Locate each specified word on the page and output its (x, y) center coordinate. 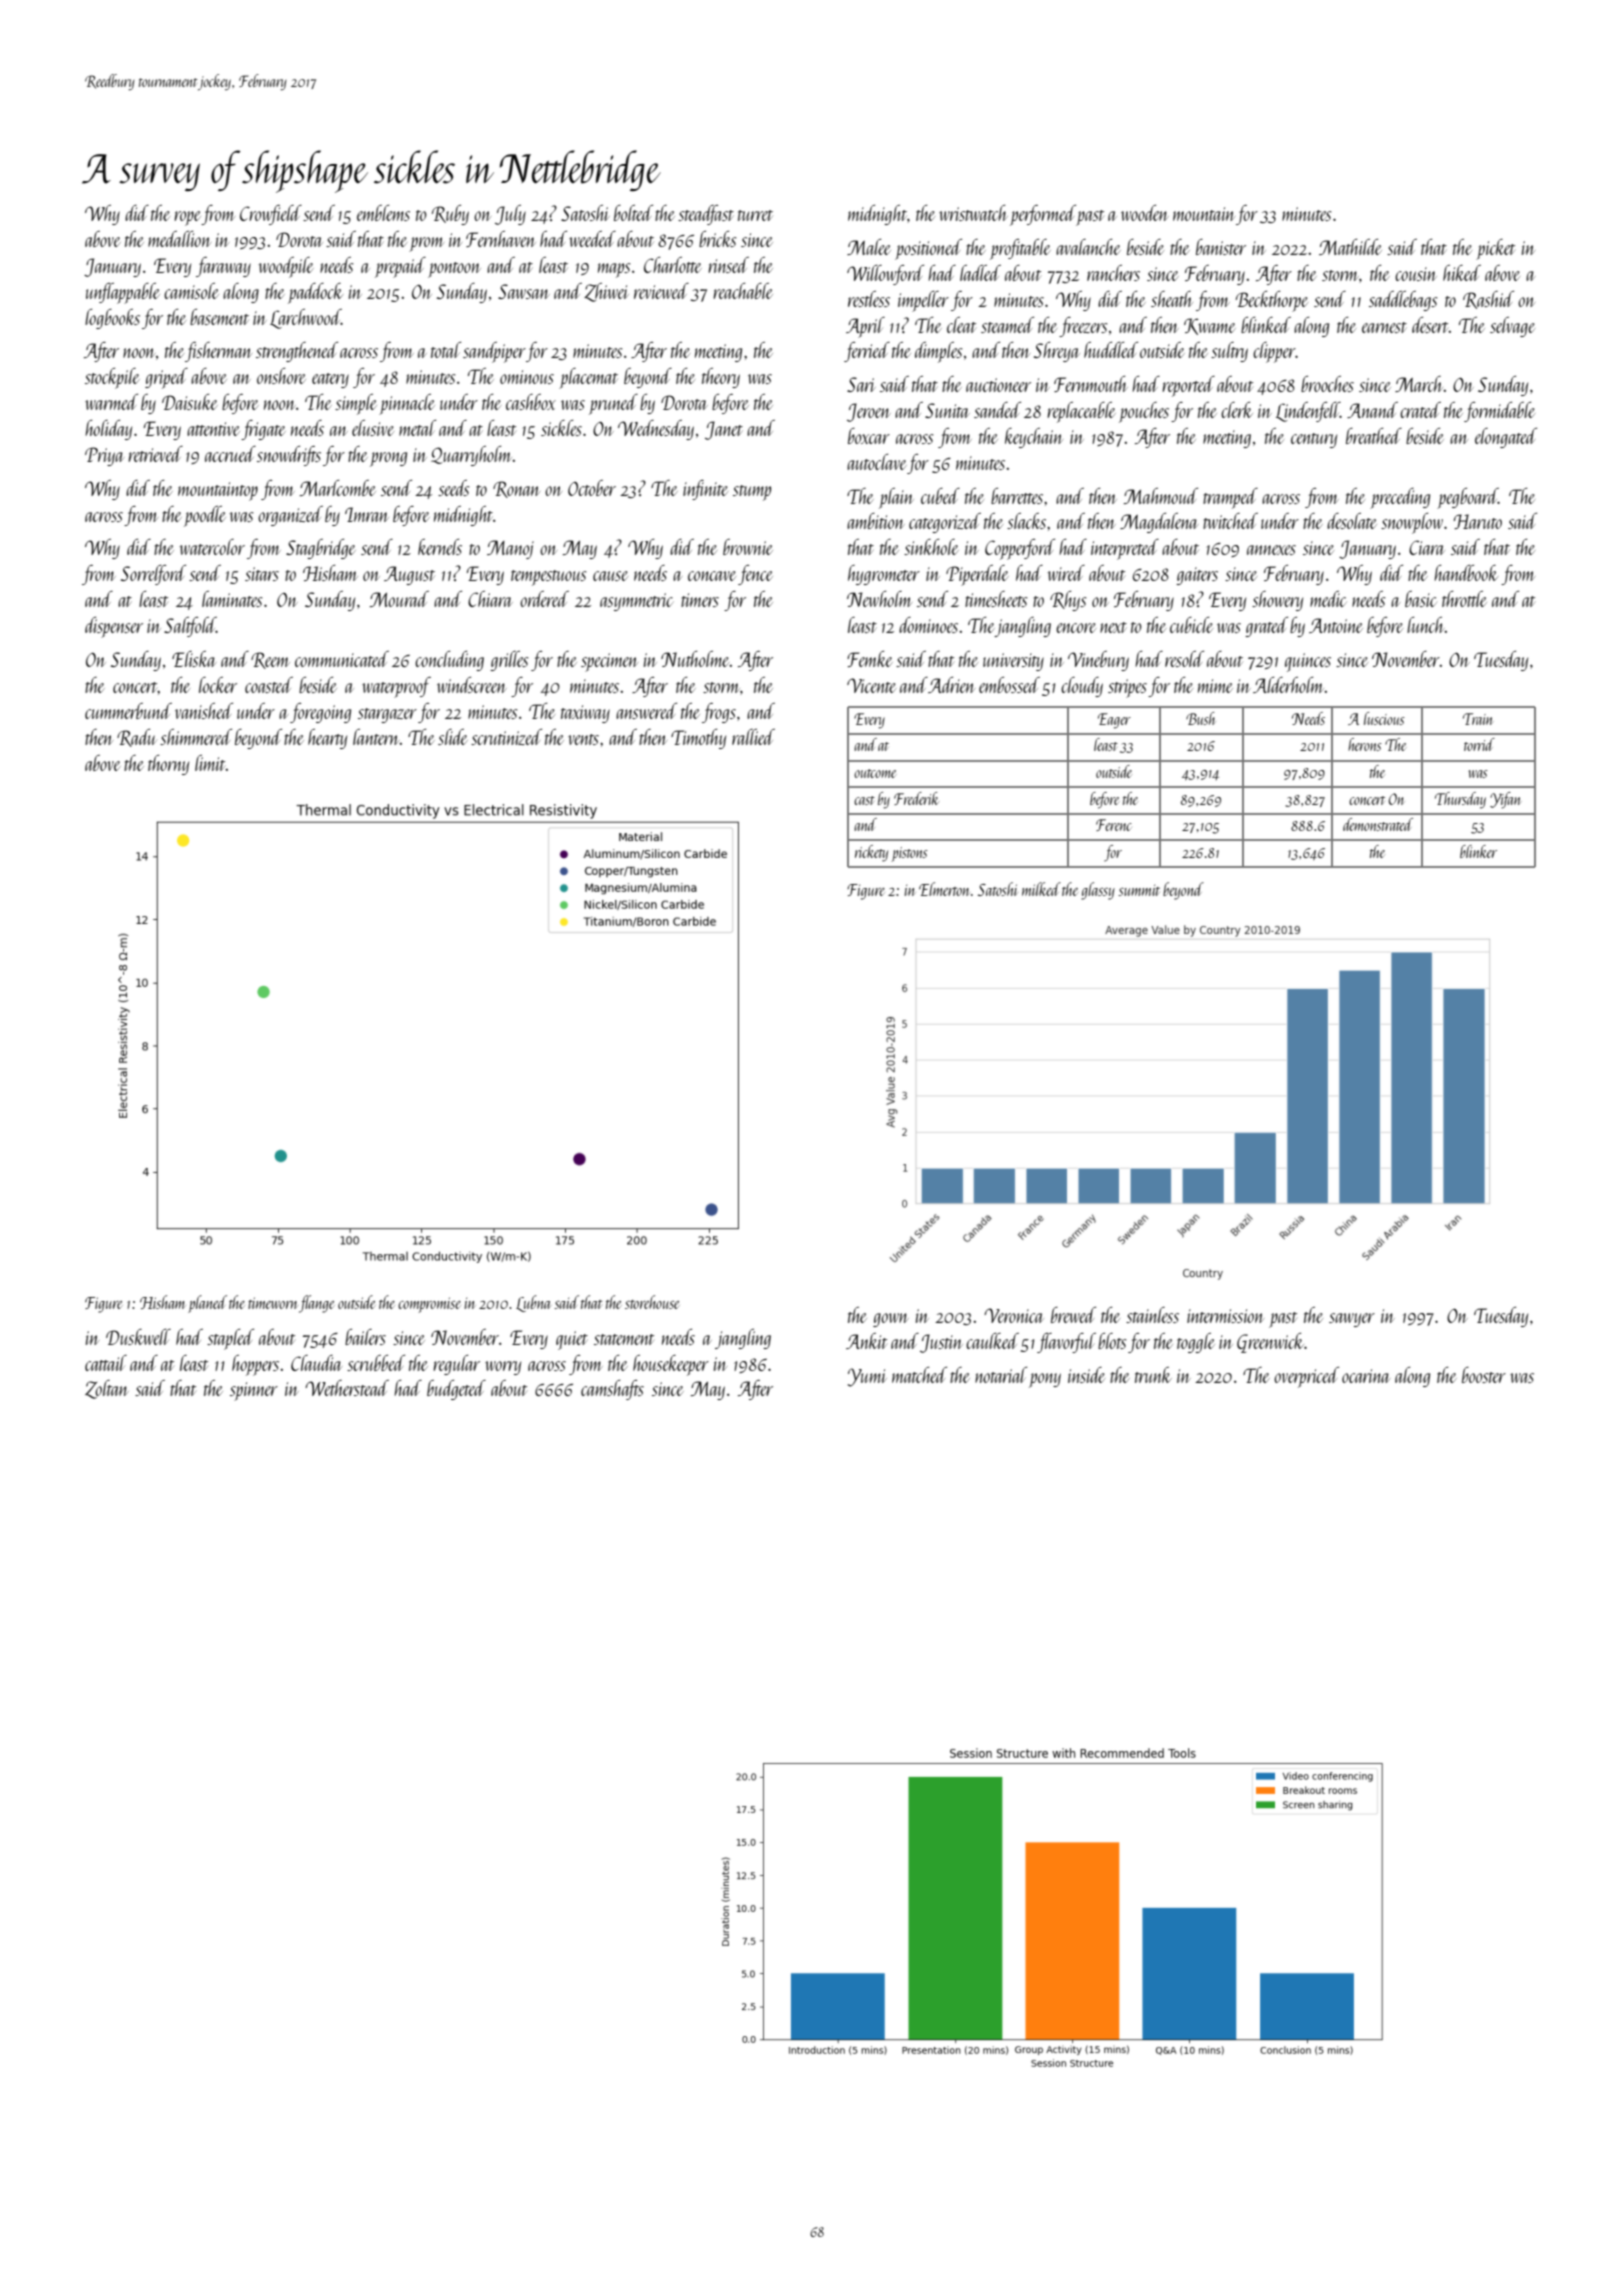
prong (388, 459)
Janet (724, 430)
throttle (1464, 599)
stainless (1152, 1315)
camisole (191, 291)
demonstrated (1378, 824)
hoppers (255, 1365)
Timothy (698, 739)
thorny (168, 765)
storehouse (652, 1302)
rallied (753, 737)
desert (1430, 325)
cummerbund (128, 711)
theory (721, 378)
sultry (1229, 352)
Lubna (533, 1303)
